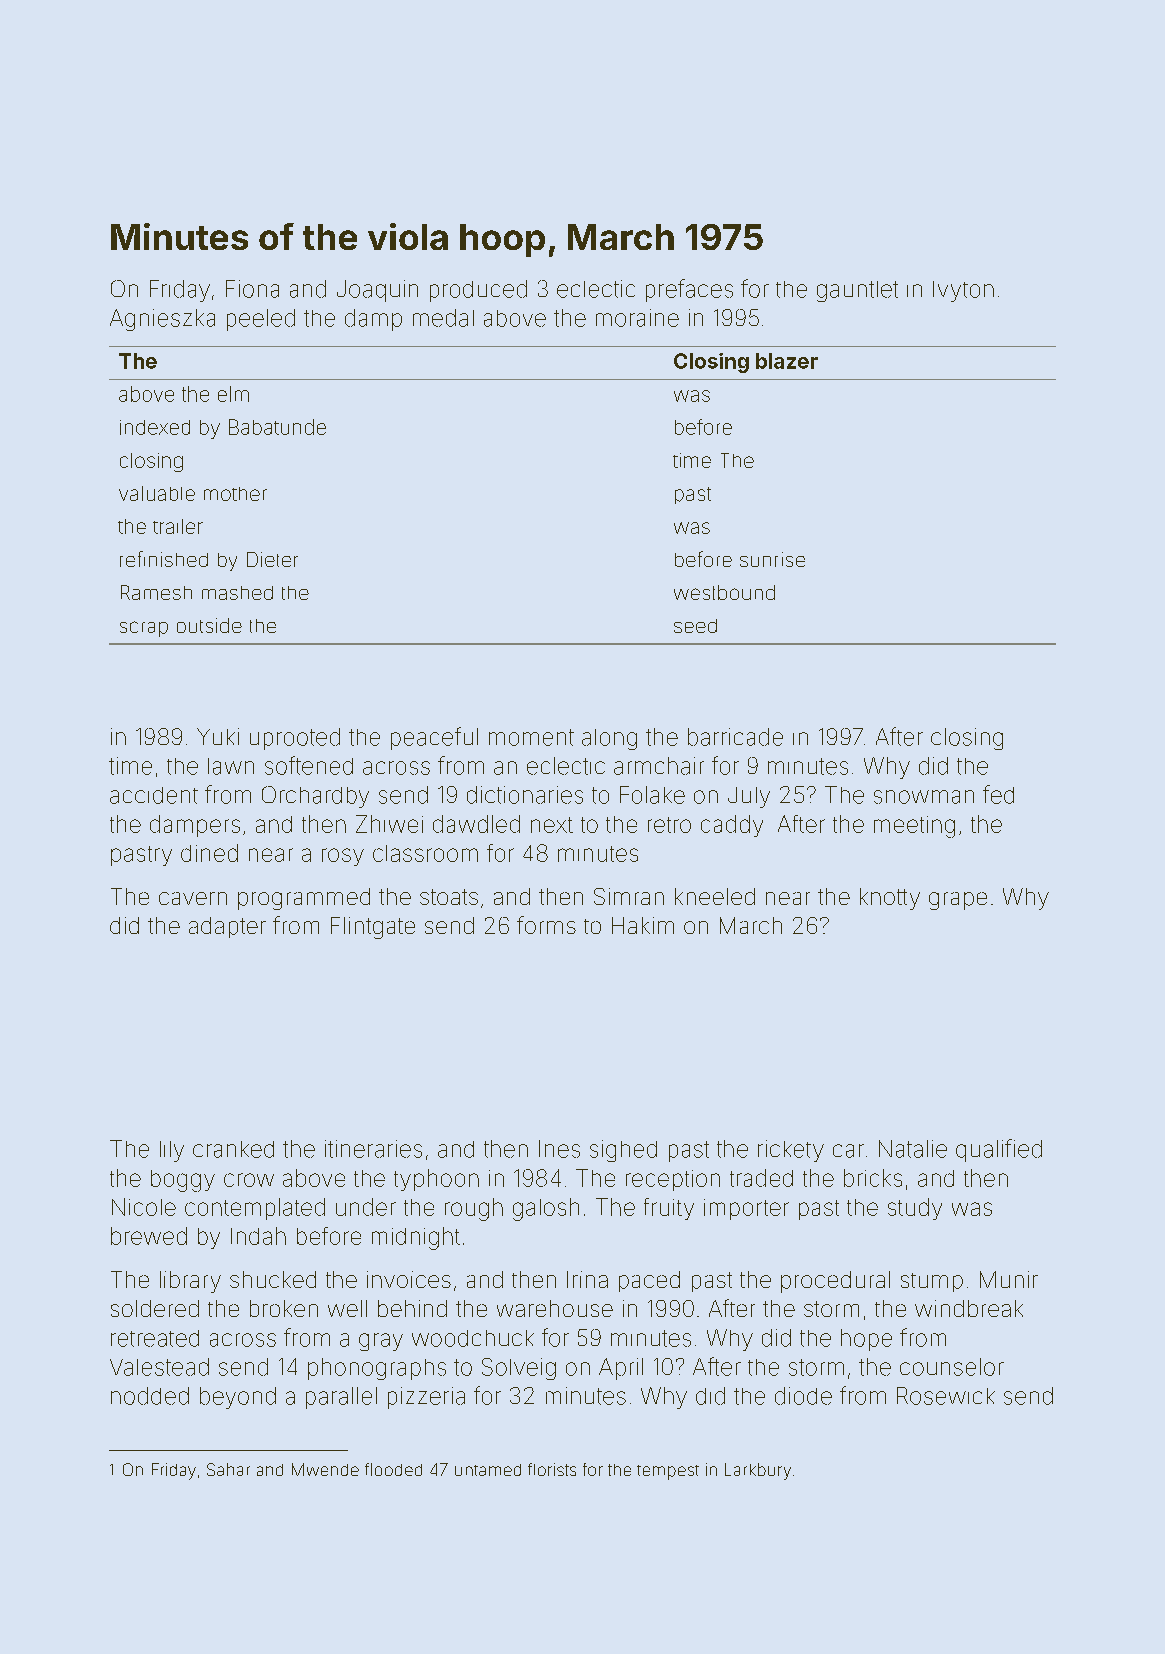  Describe the element at coordinates (162, 320) in the screenshot. I see `Agnieszka` at that location.
